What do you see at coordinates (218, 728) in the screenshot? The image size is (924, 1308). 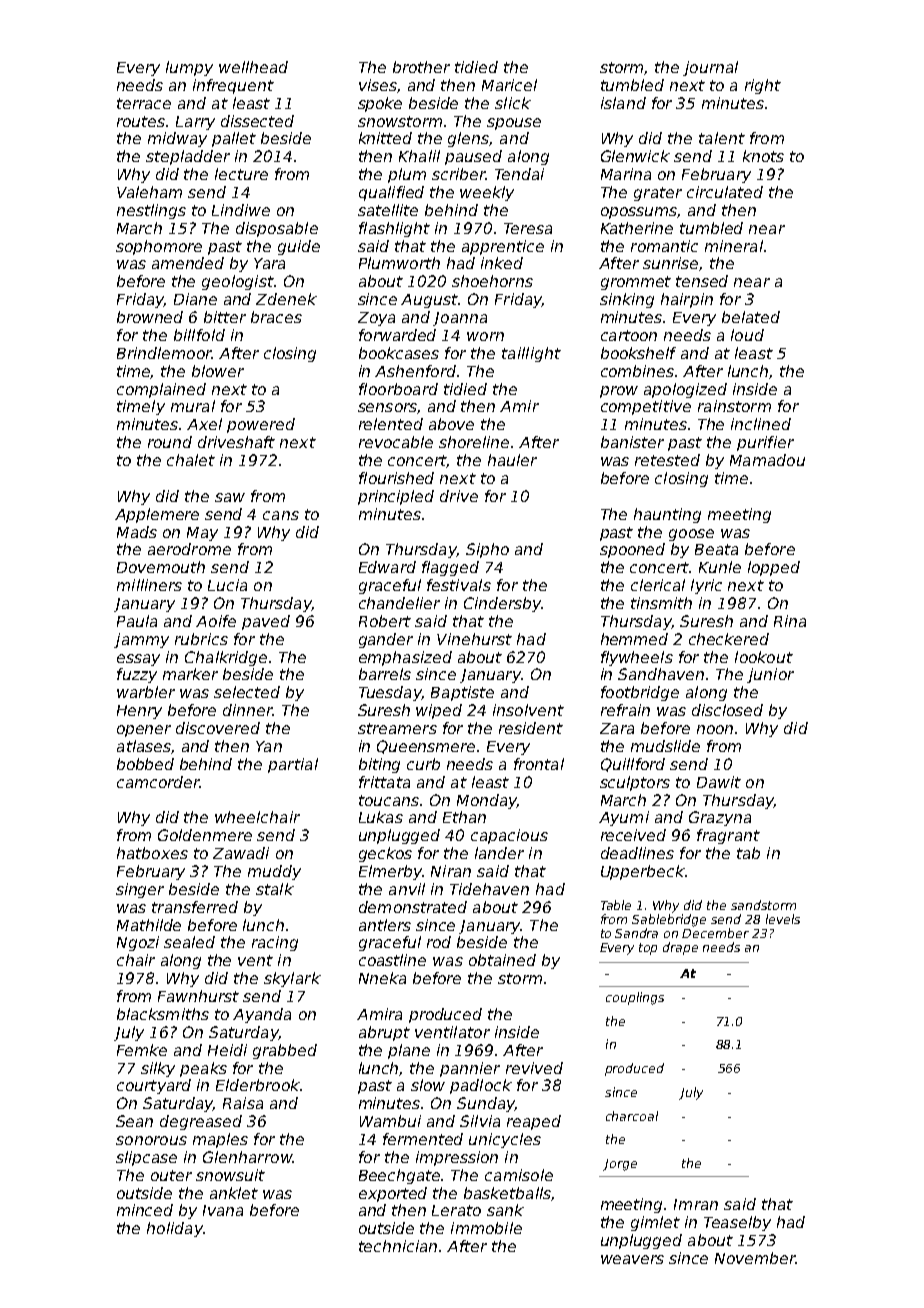 I see `discovered` at bounding box center [218, 728].
